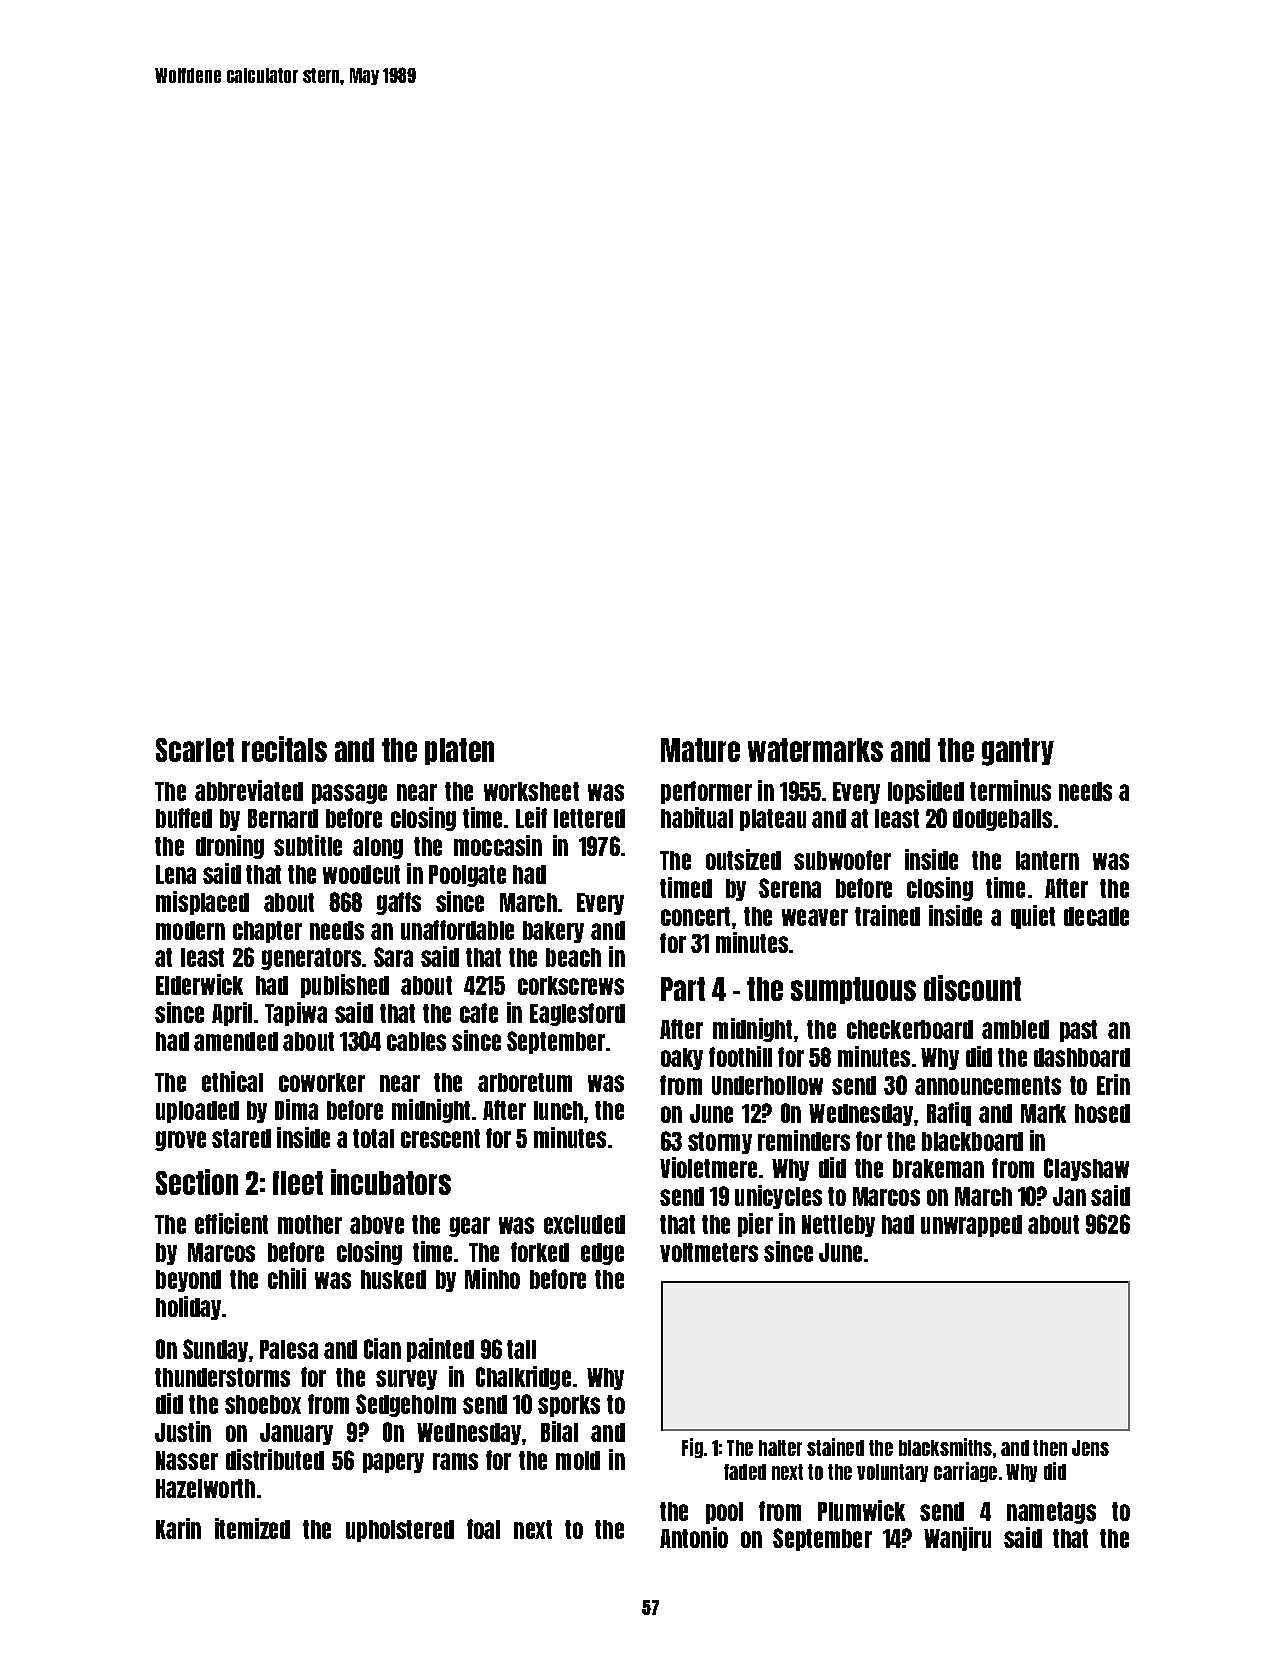  Describe the element at coordinates (322, 1082) in the screenshot. I see `coworker` at that location.
